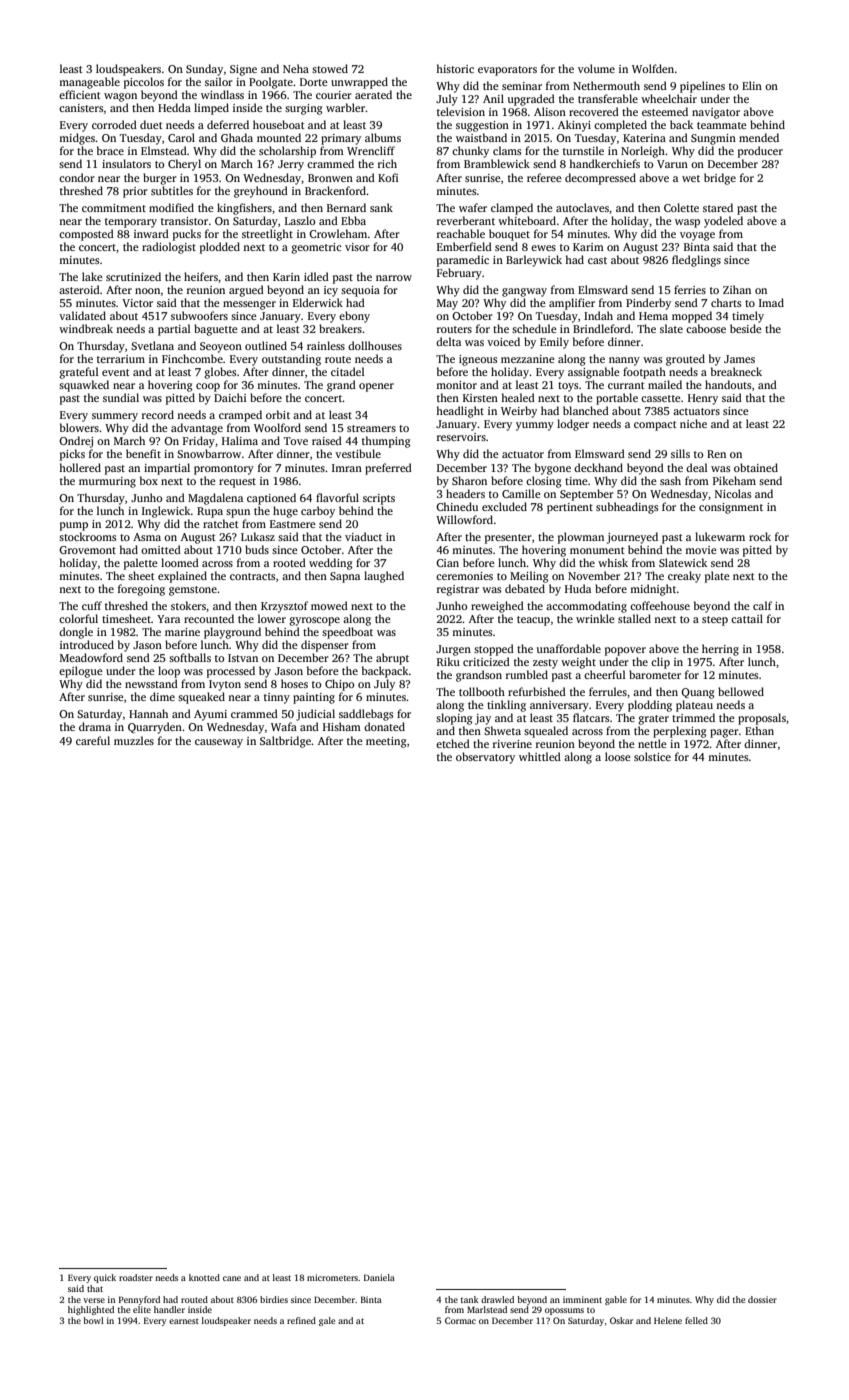 Image resolution: width=849 pixels, height=1400 pixels. I want to click on creaky, so click(684, 577).
